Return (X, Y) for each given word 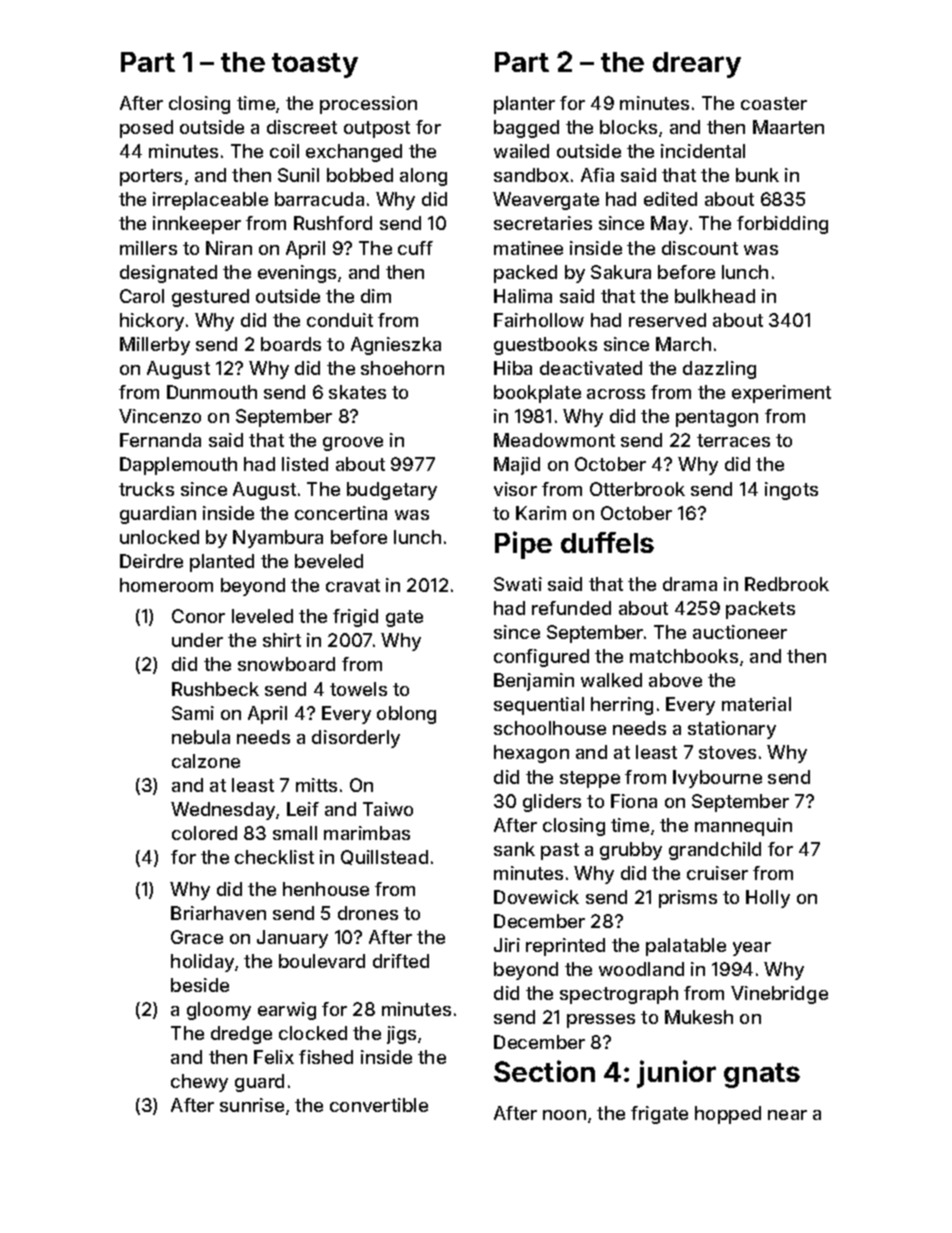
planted (222, 563)
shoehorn (402, 368)
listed (305, 464)
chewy (199, 1083)
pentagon (717, 418)
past (560, 851)
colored (204, 833)
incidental (703, 151)
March (683, 344)
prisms (688, 899)
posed (146, 129)
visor (515, 489)
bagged (526, 129)
